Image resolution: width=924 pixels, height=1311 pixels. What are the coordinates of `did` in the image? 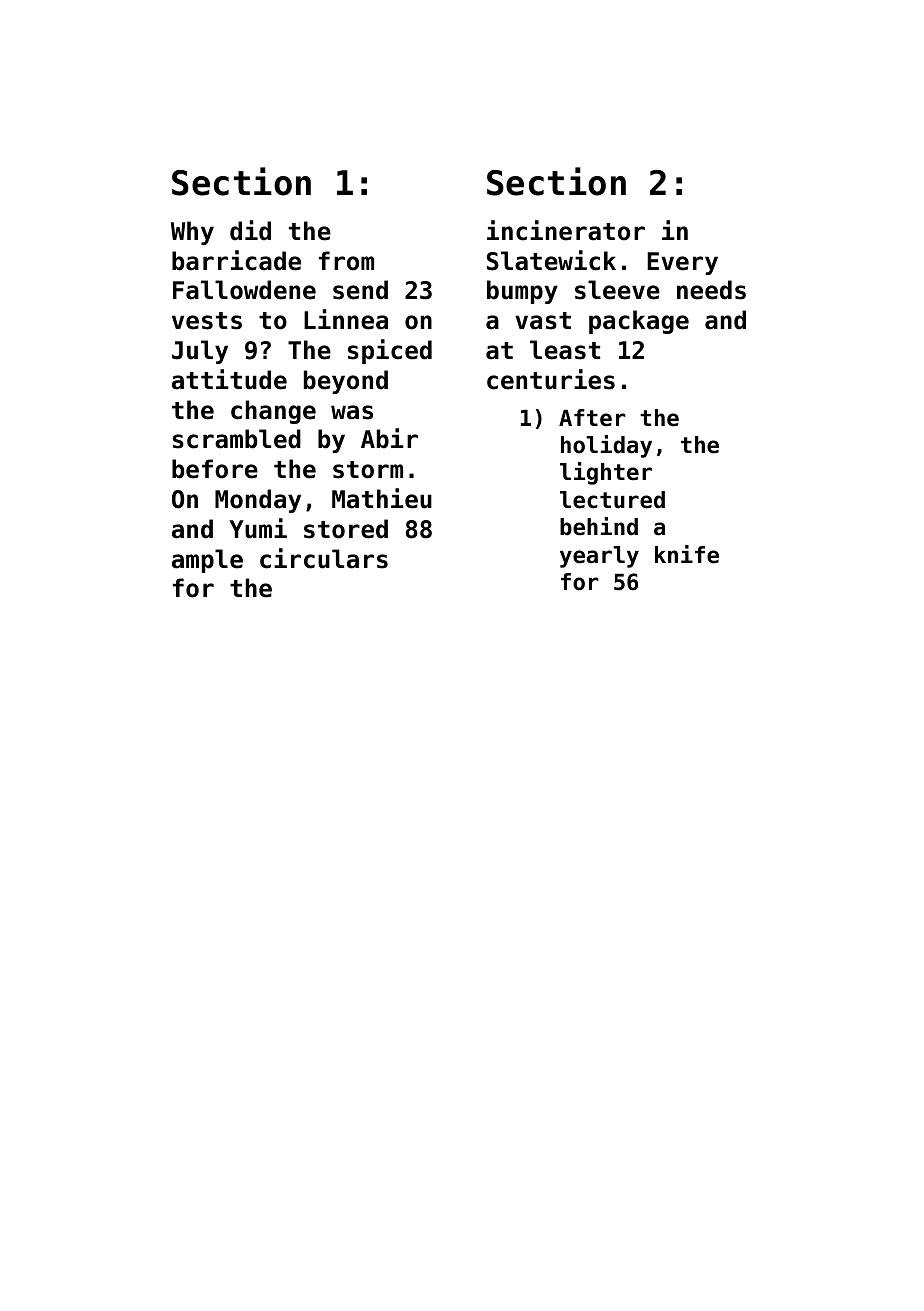 It's located at (250, 230).
